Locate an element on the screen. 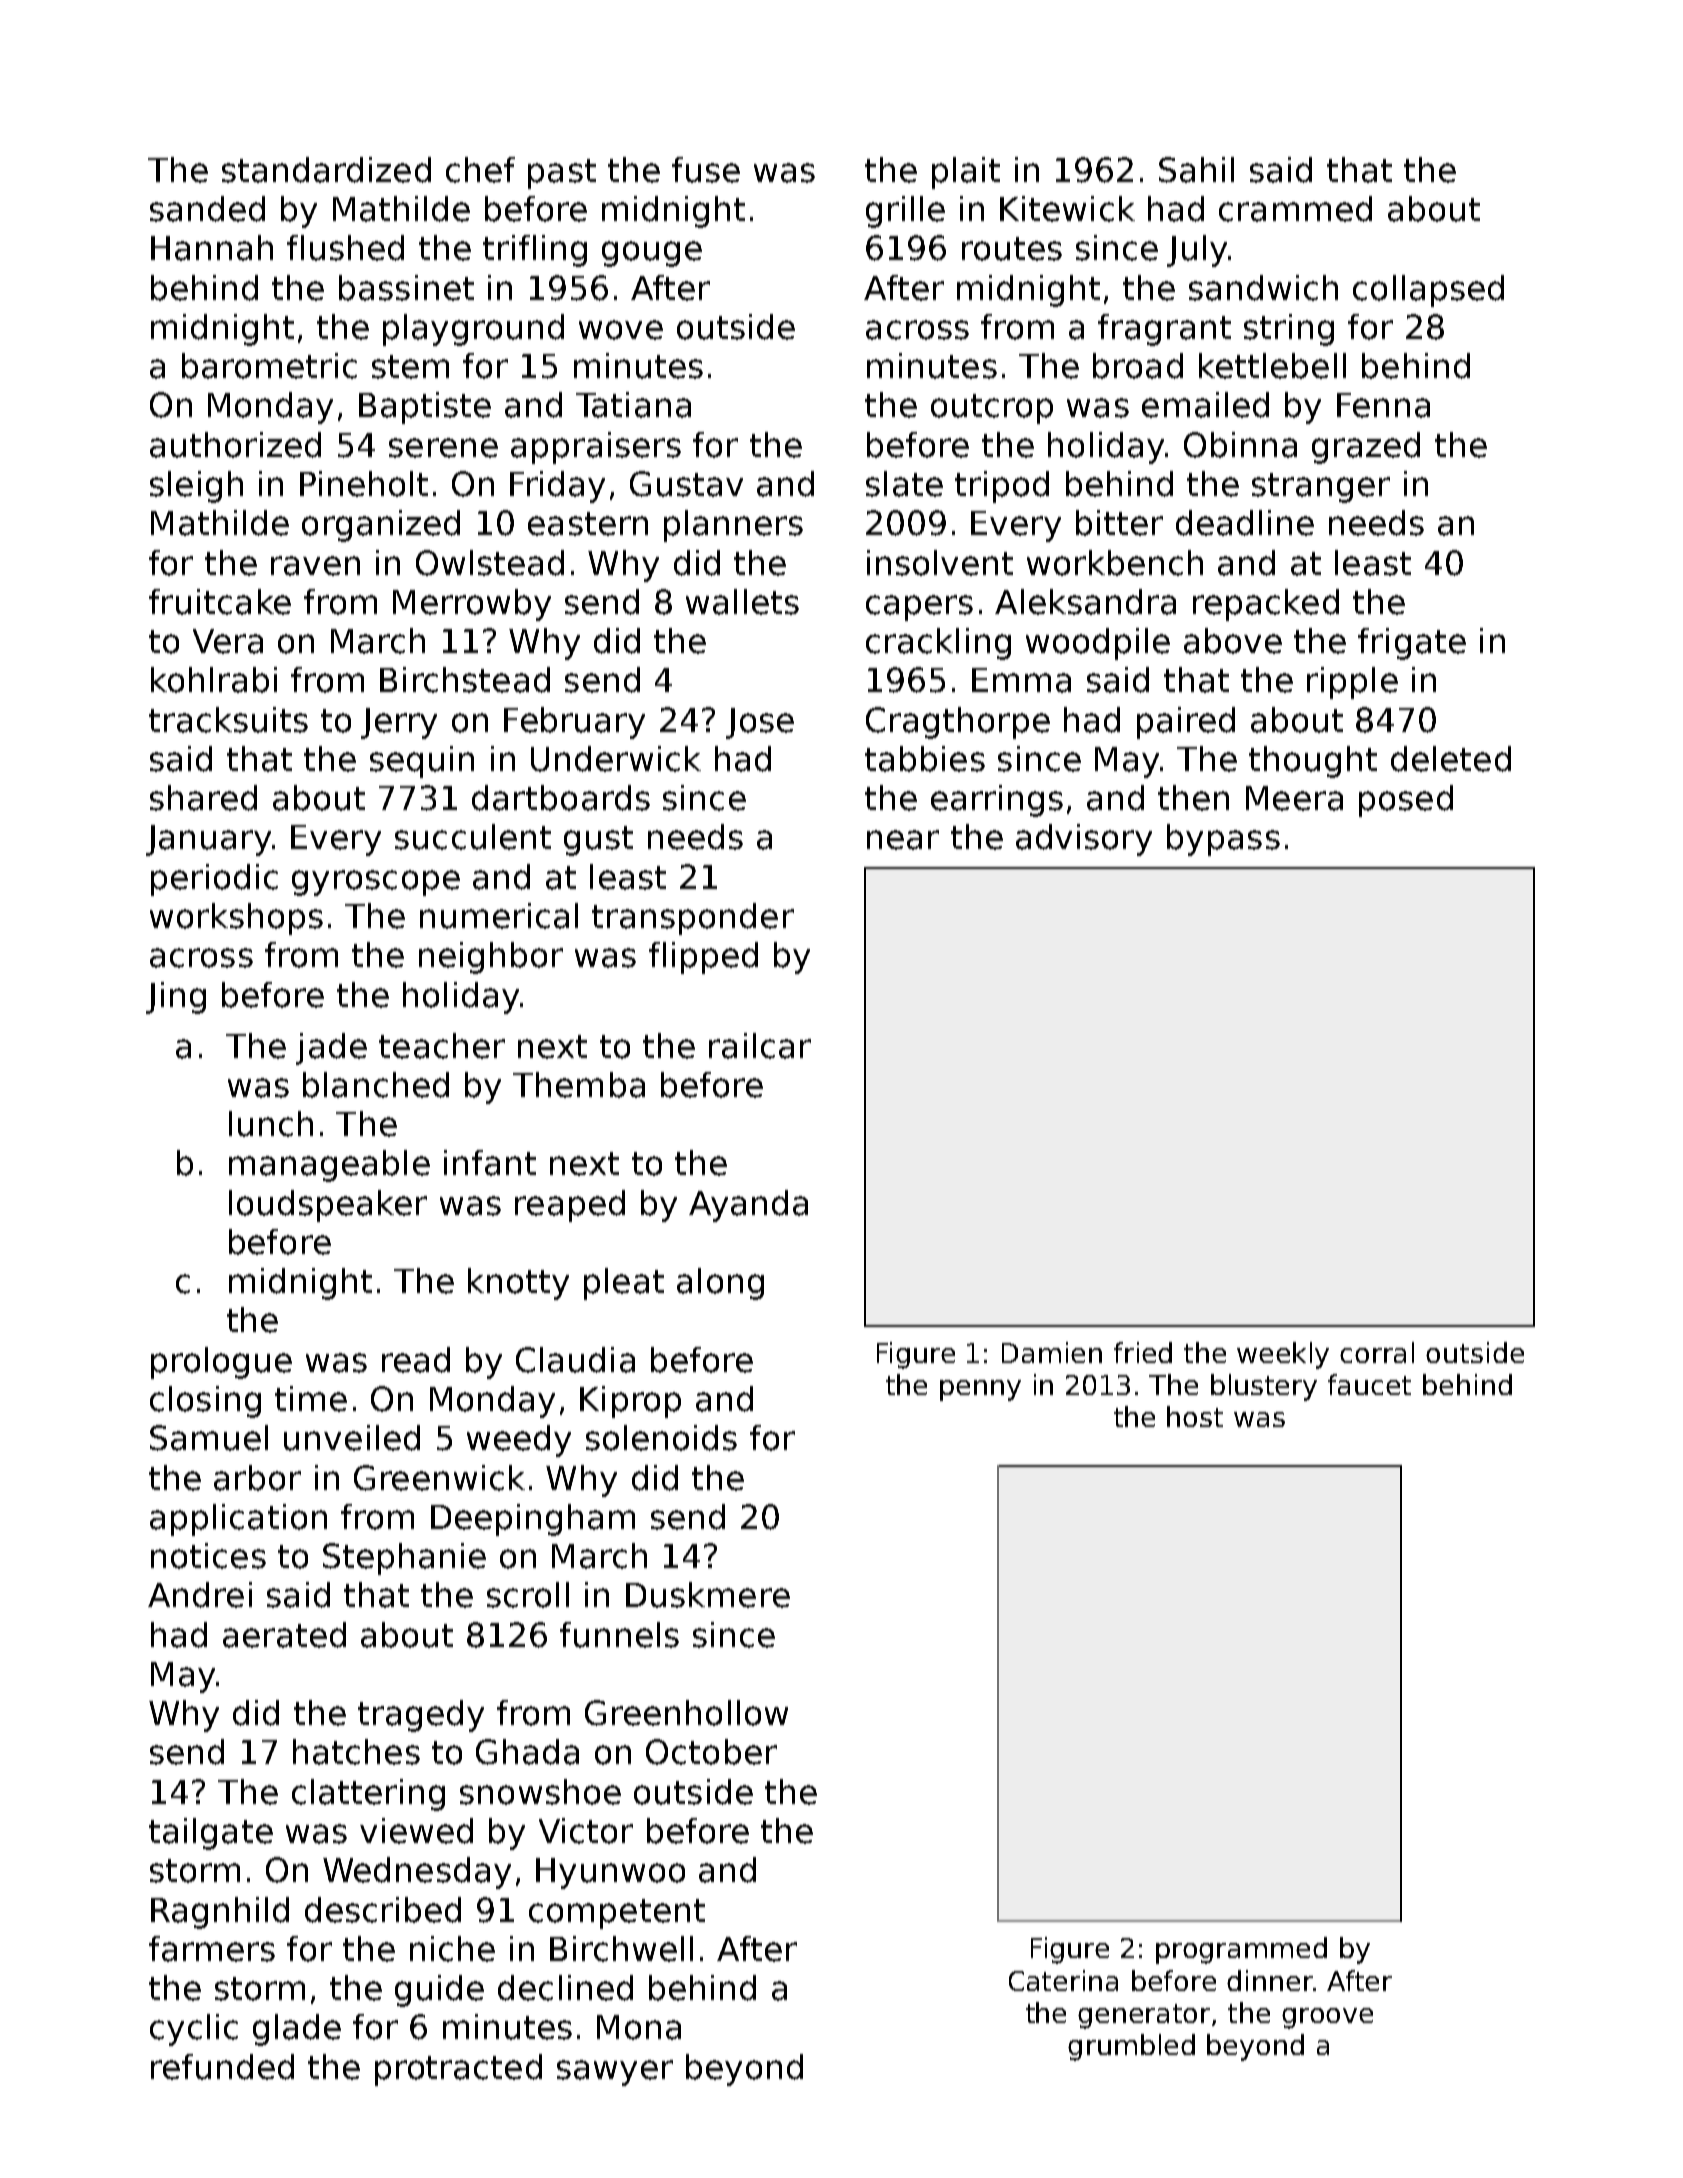 The height and width of the screenshot is (2178, 1683). faucet is located at coordinates (1369, 1384).
